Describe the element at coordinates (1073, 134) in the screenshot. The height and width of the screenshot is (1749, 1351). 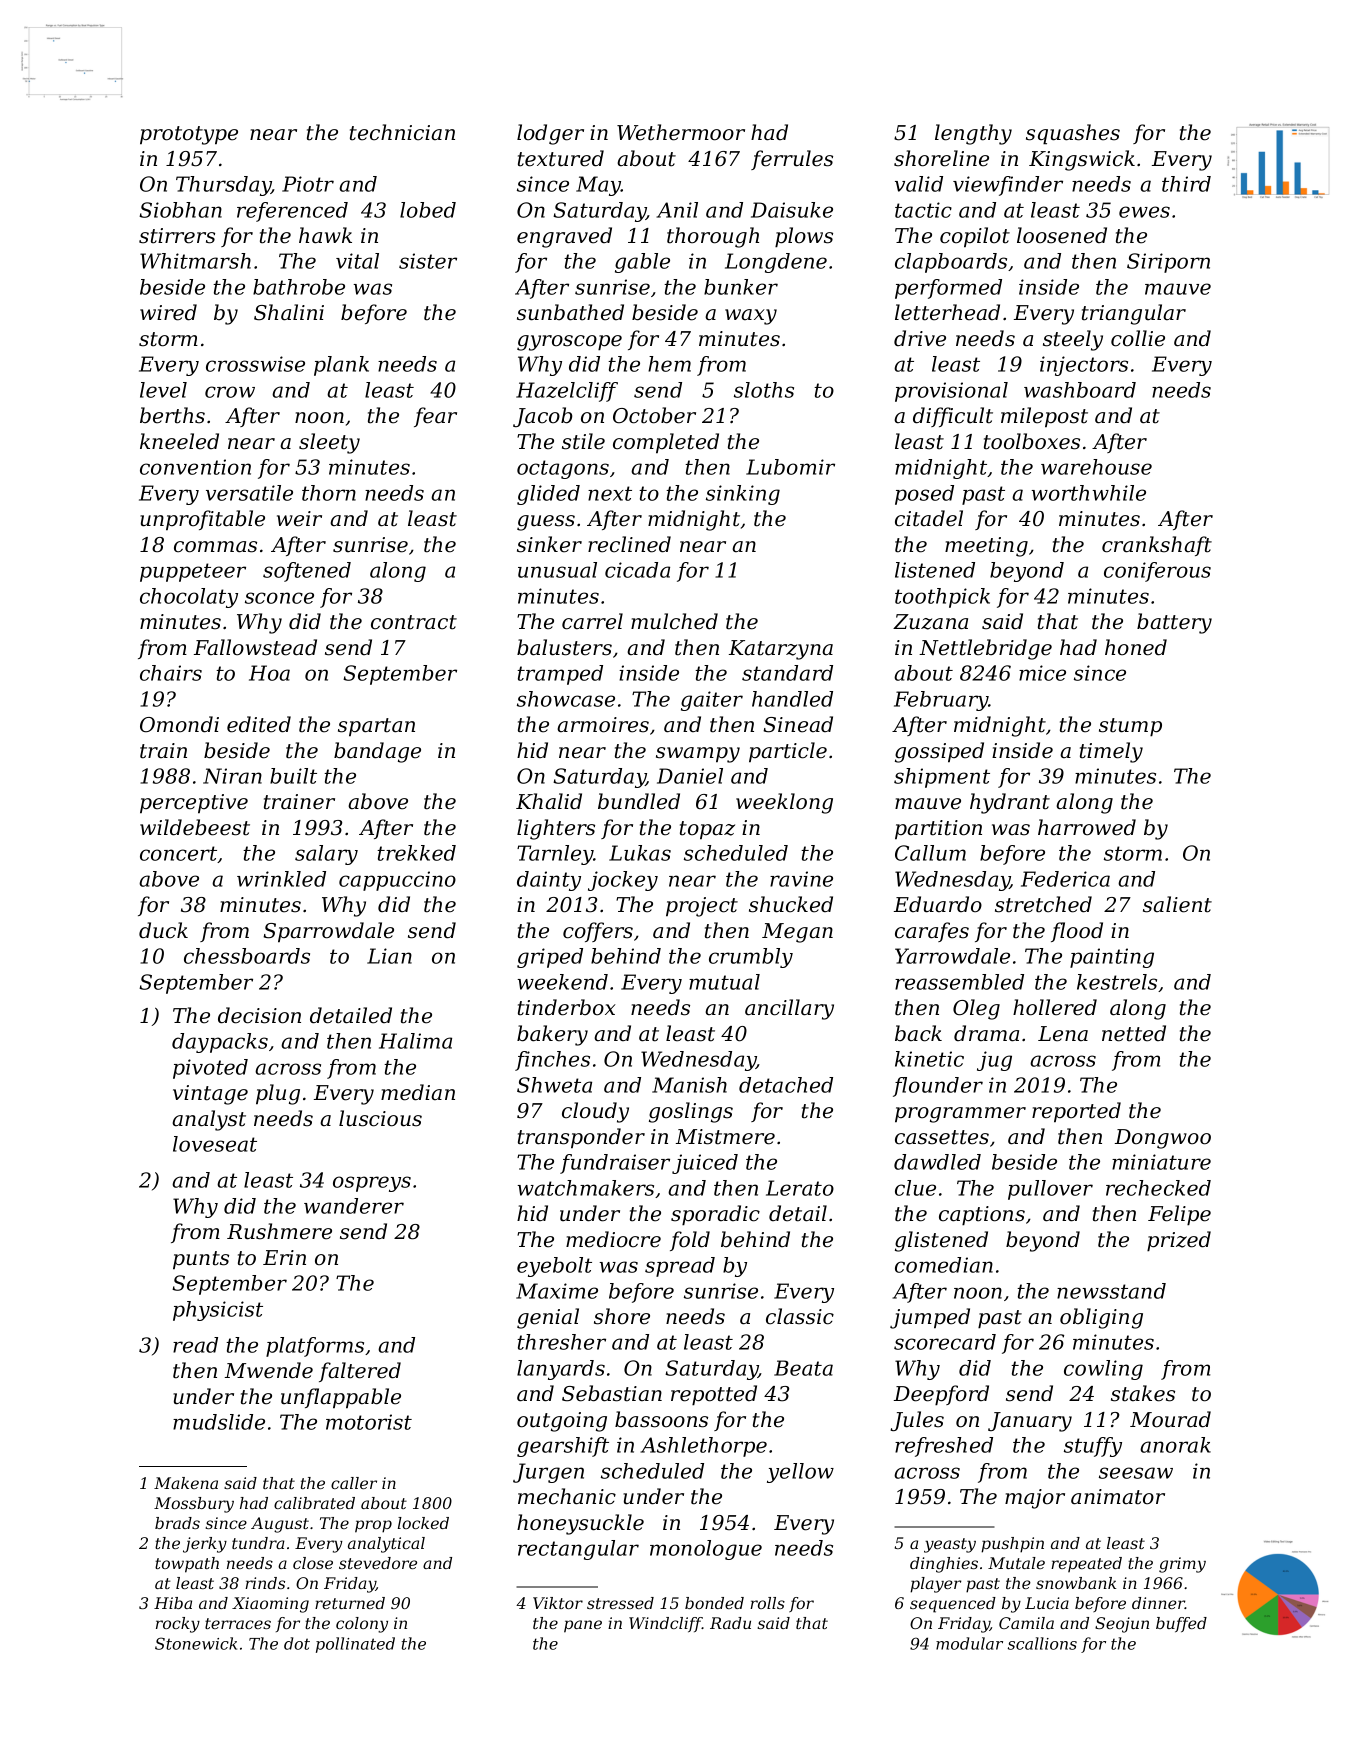
I see `squashes` at that location.
